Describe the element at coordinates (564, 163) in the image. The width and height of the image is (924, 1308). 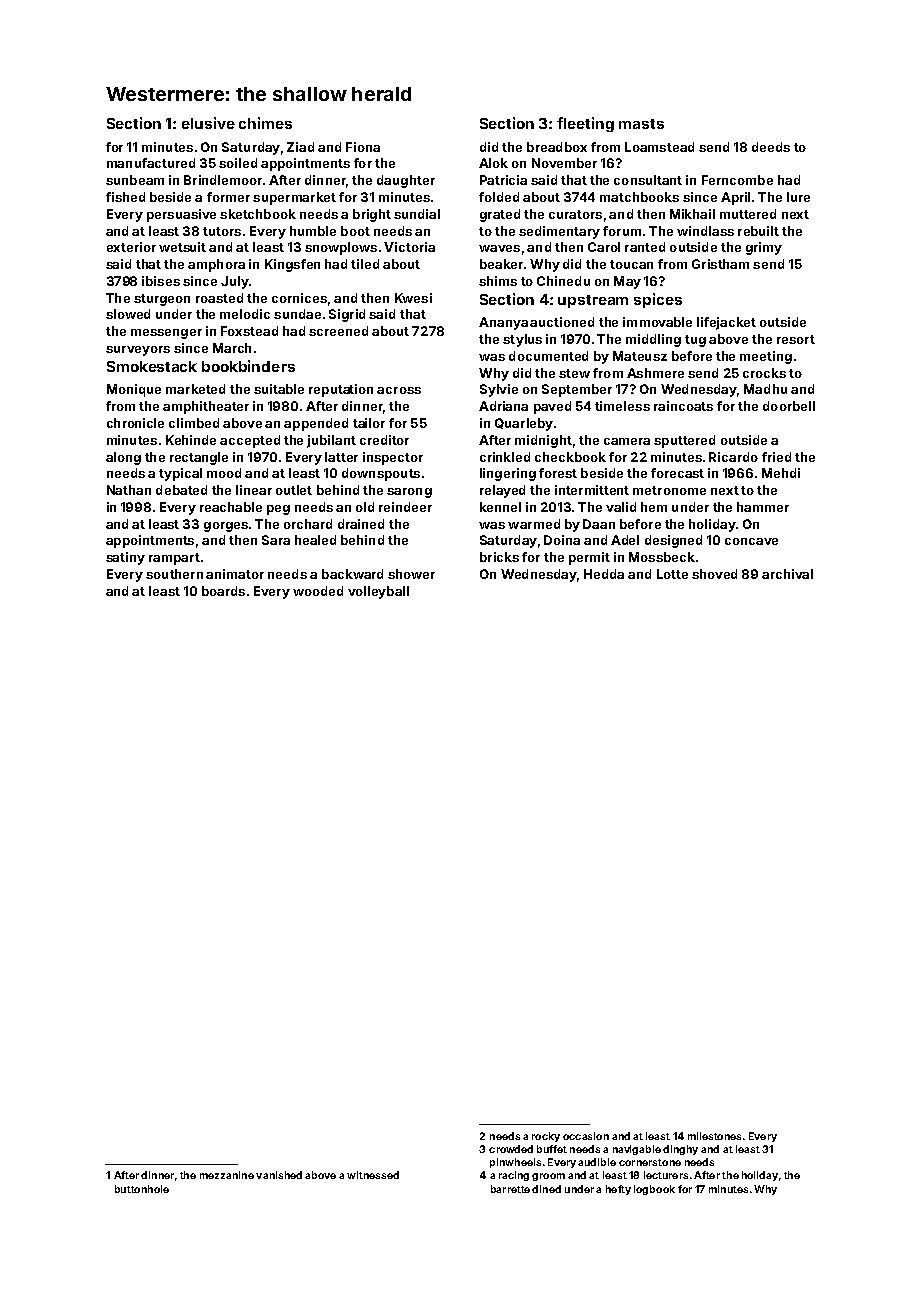
I see `November` at that location.
